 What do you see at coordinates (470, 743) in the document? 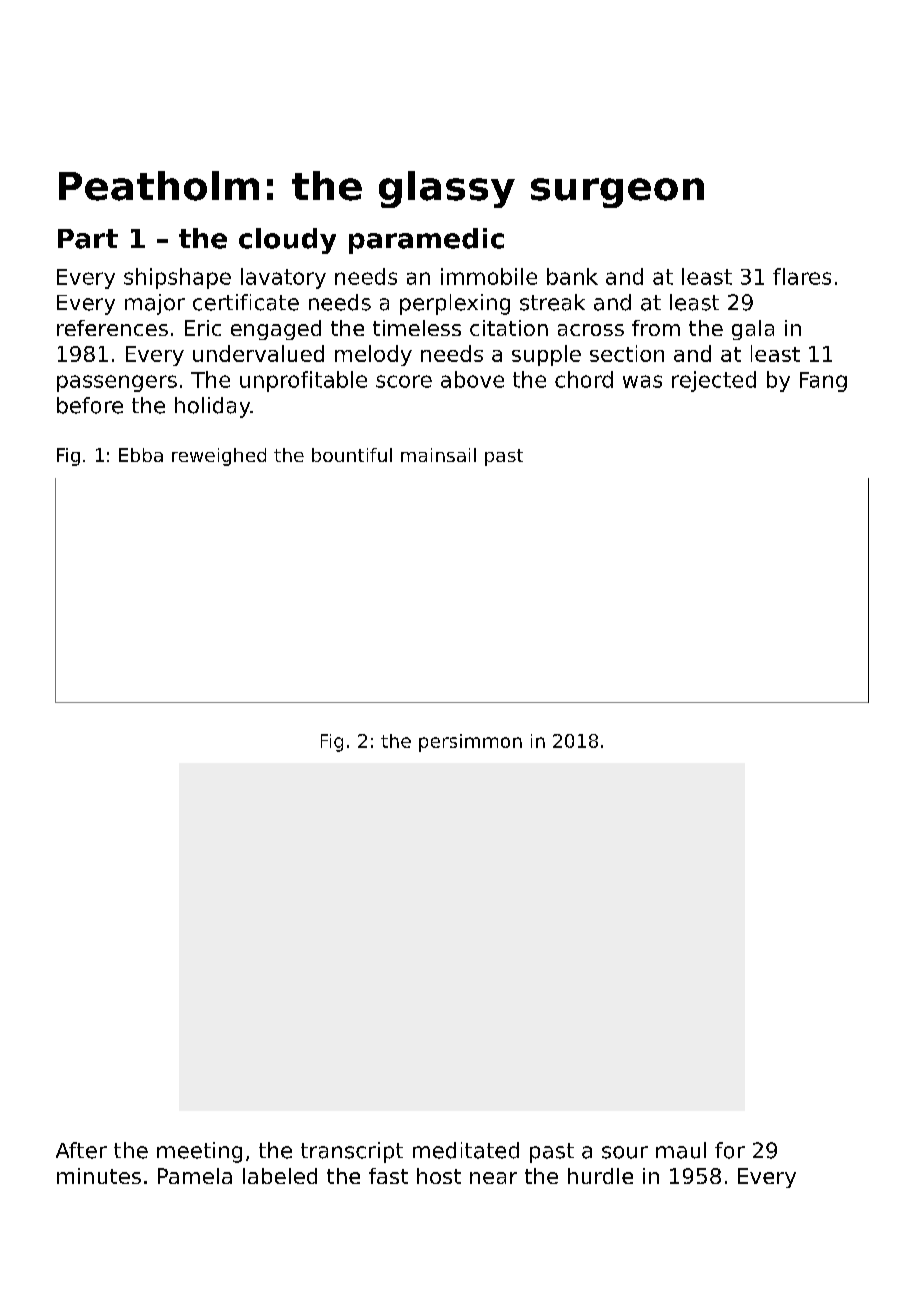
I see `persimmon` at bounding box center [470, 743].
